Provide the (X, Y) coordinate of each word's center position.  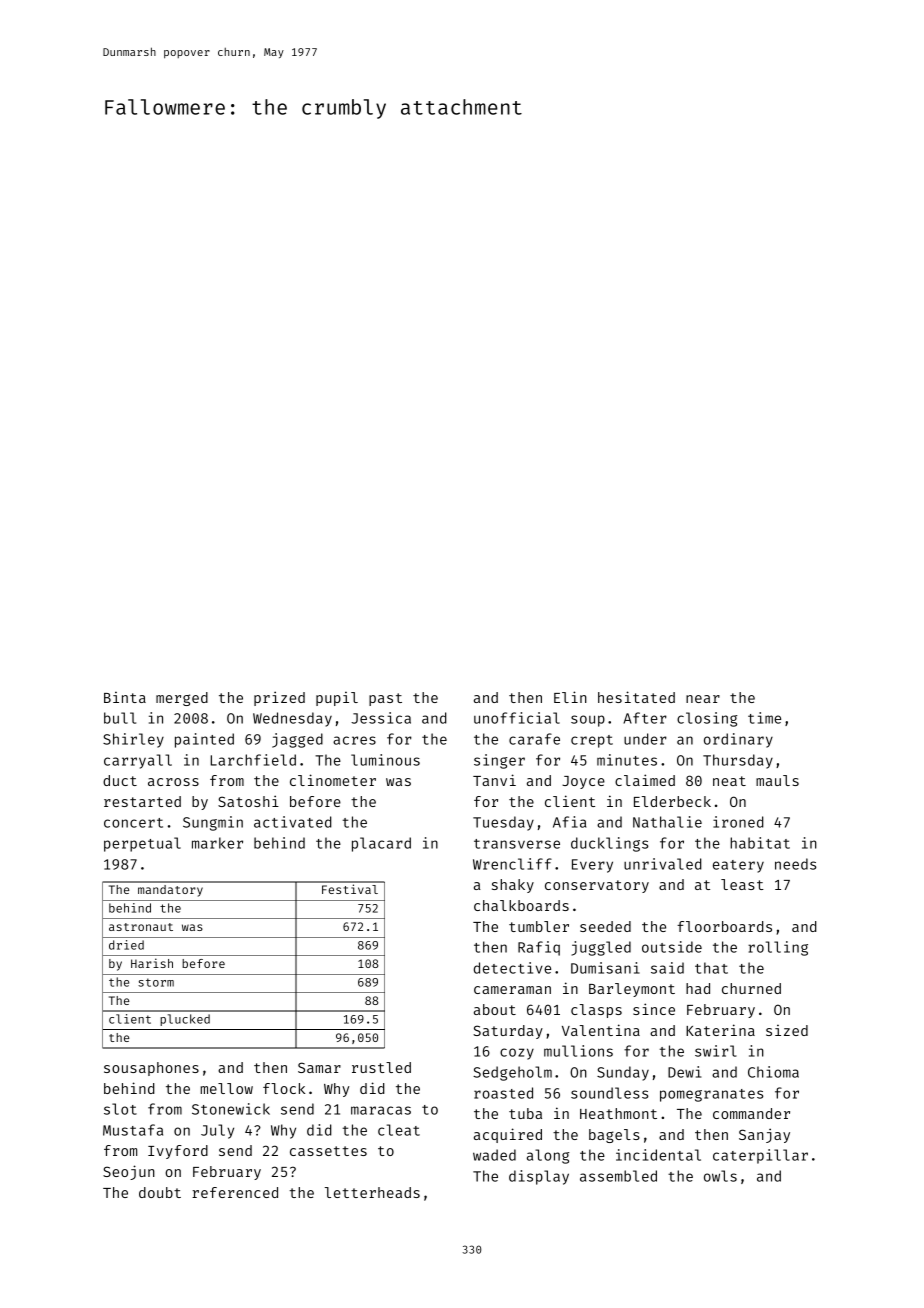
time (764, 718)
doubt (160, 1192)
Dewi (684, 1072)
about (495, 1009)
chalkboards (521, 905)
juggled (601, 948)
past (385, 699)
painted (204, 740)
